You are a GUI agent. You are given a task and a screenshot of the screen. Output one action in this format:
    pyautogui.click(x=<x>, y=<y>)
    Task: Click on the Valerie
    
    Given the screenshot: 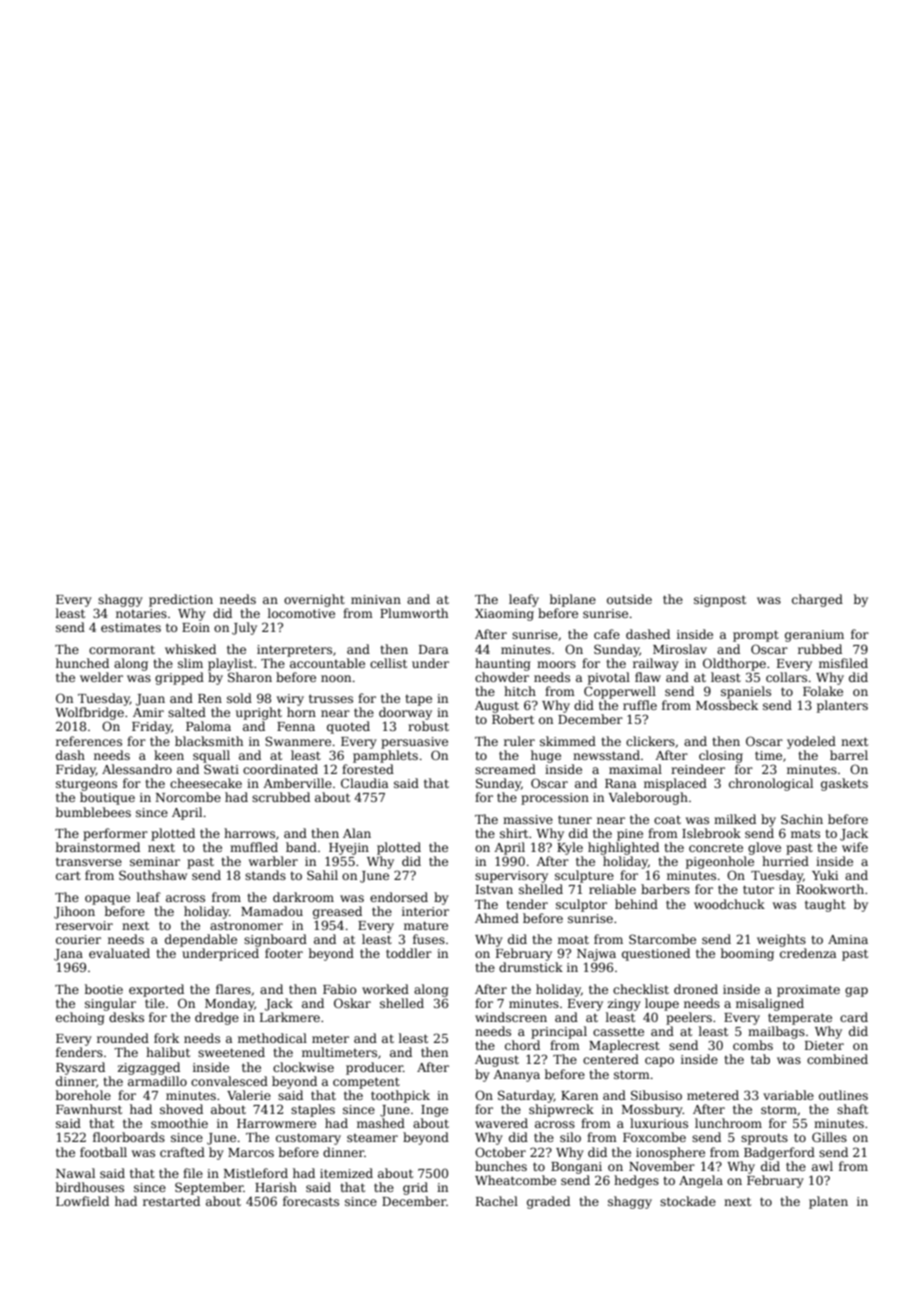 What is the action you would take?
    pyautogui.click(x=249, y=1095)
